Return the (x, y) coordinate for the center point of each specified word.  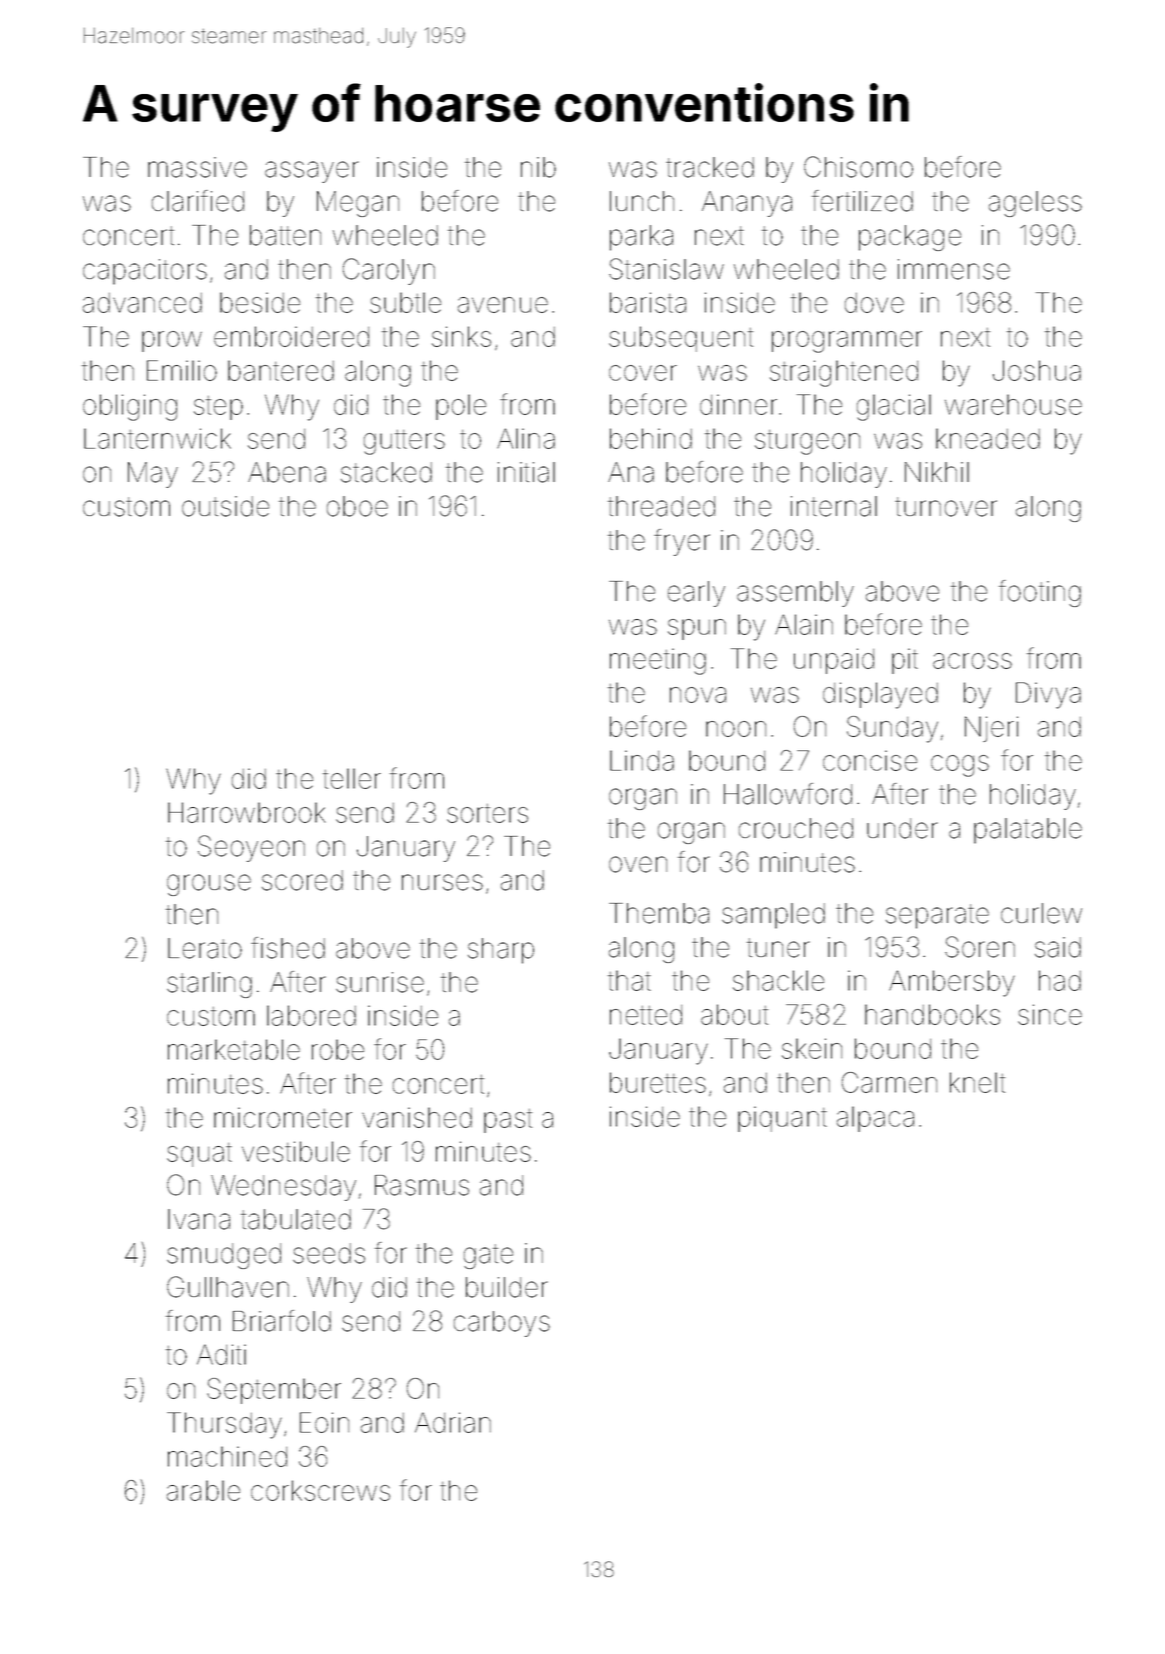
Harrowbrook (247, 812)
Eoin (324, 1422)
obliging (130, 407)
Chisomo (858, 167)
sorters (487, 813)
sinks (461, 336)
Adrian (453, 1422)
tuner (778, 948)
